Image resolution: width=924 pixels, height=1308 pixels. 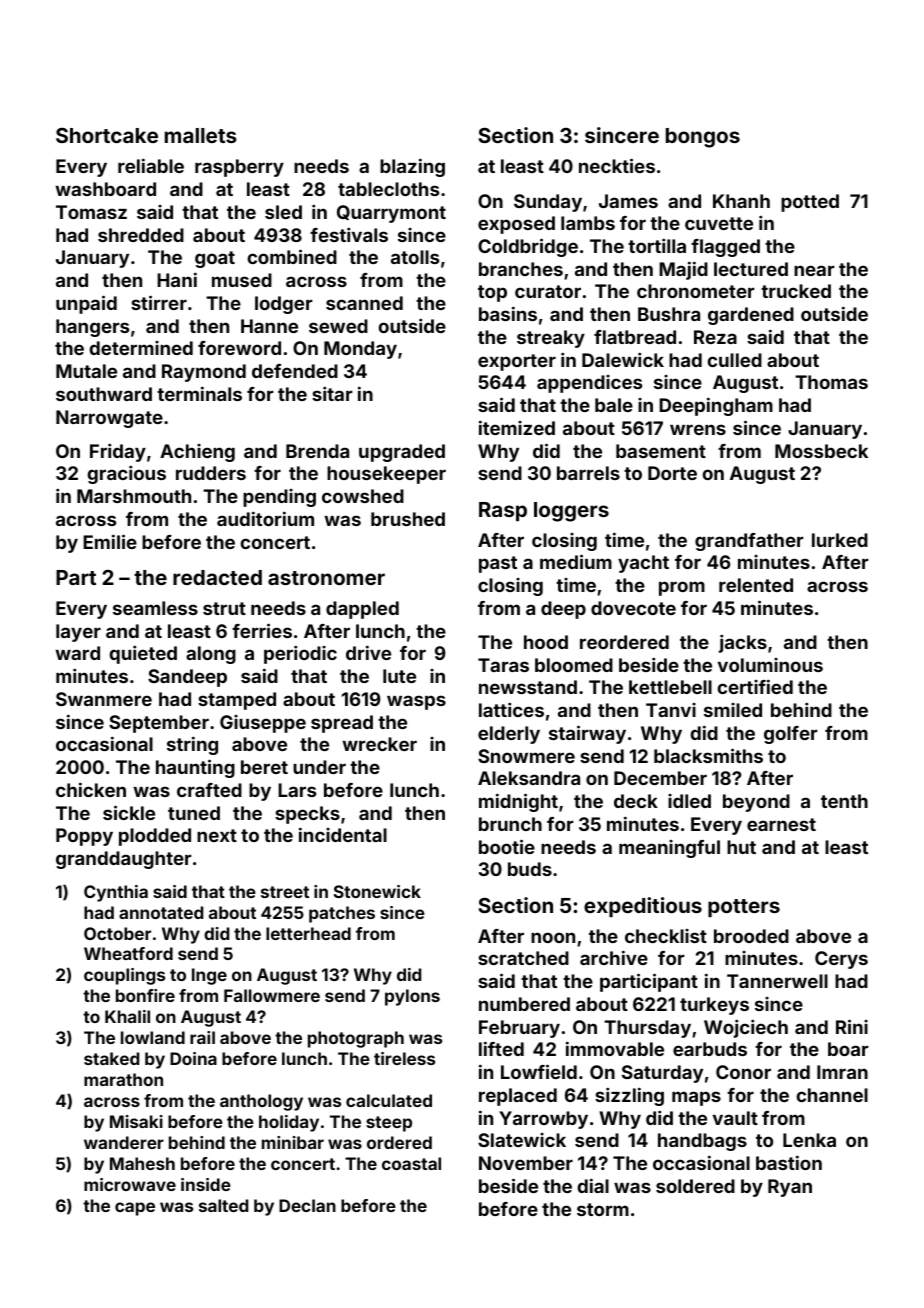 What do you see at coordinates (201, 135) in the image?
I see `mallets` at bounding box center [201, 135].
